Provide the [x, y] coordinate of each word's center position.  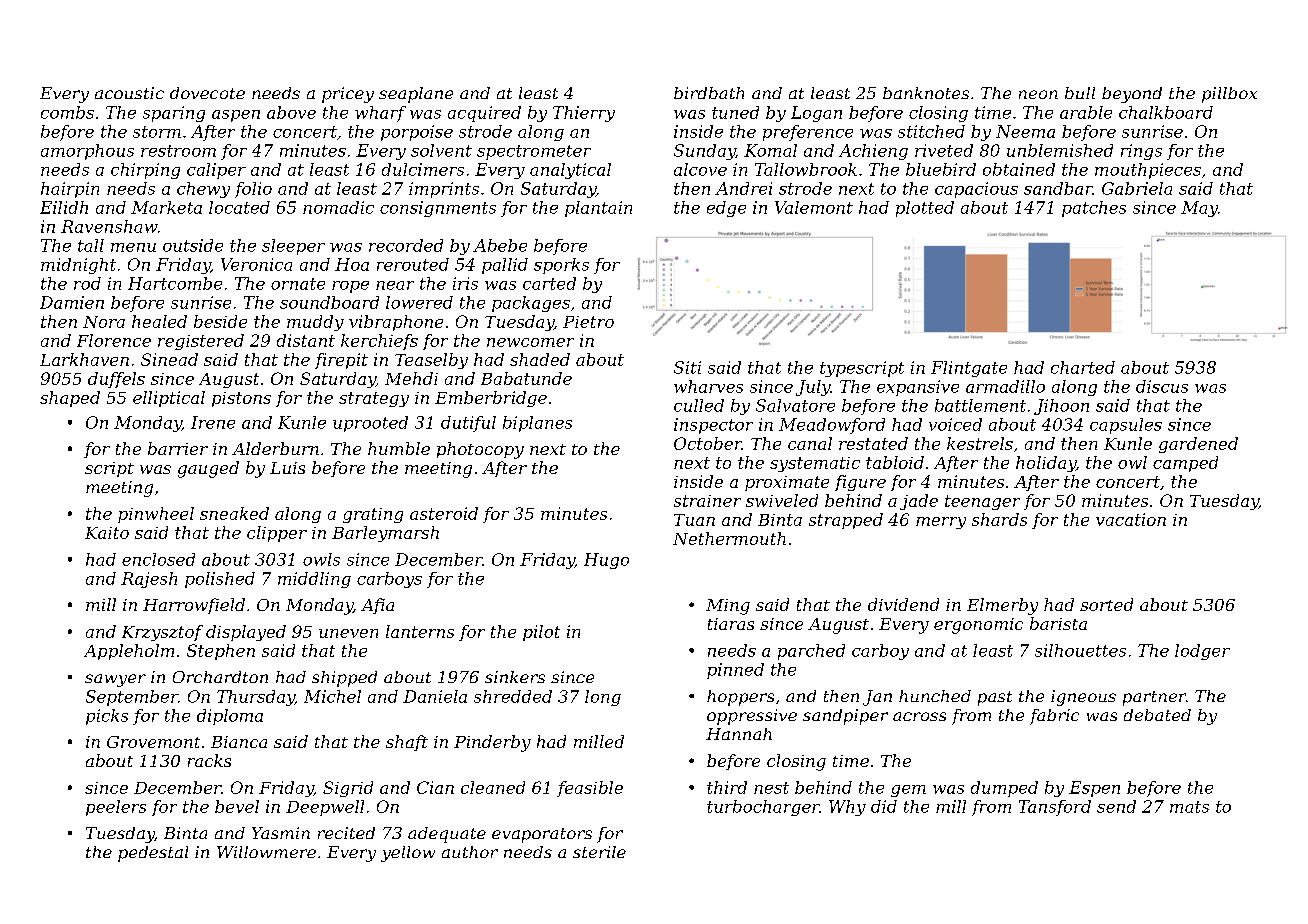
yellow [408, 854]
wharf [380, 114]
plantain [598, 209]
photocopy [480, 450]
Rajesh [149, 580]
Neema [1025, 131]
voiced [955, 424]
